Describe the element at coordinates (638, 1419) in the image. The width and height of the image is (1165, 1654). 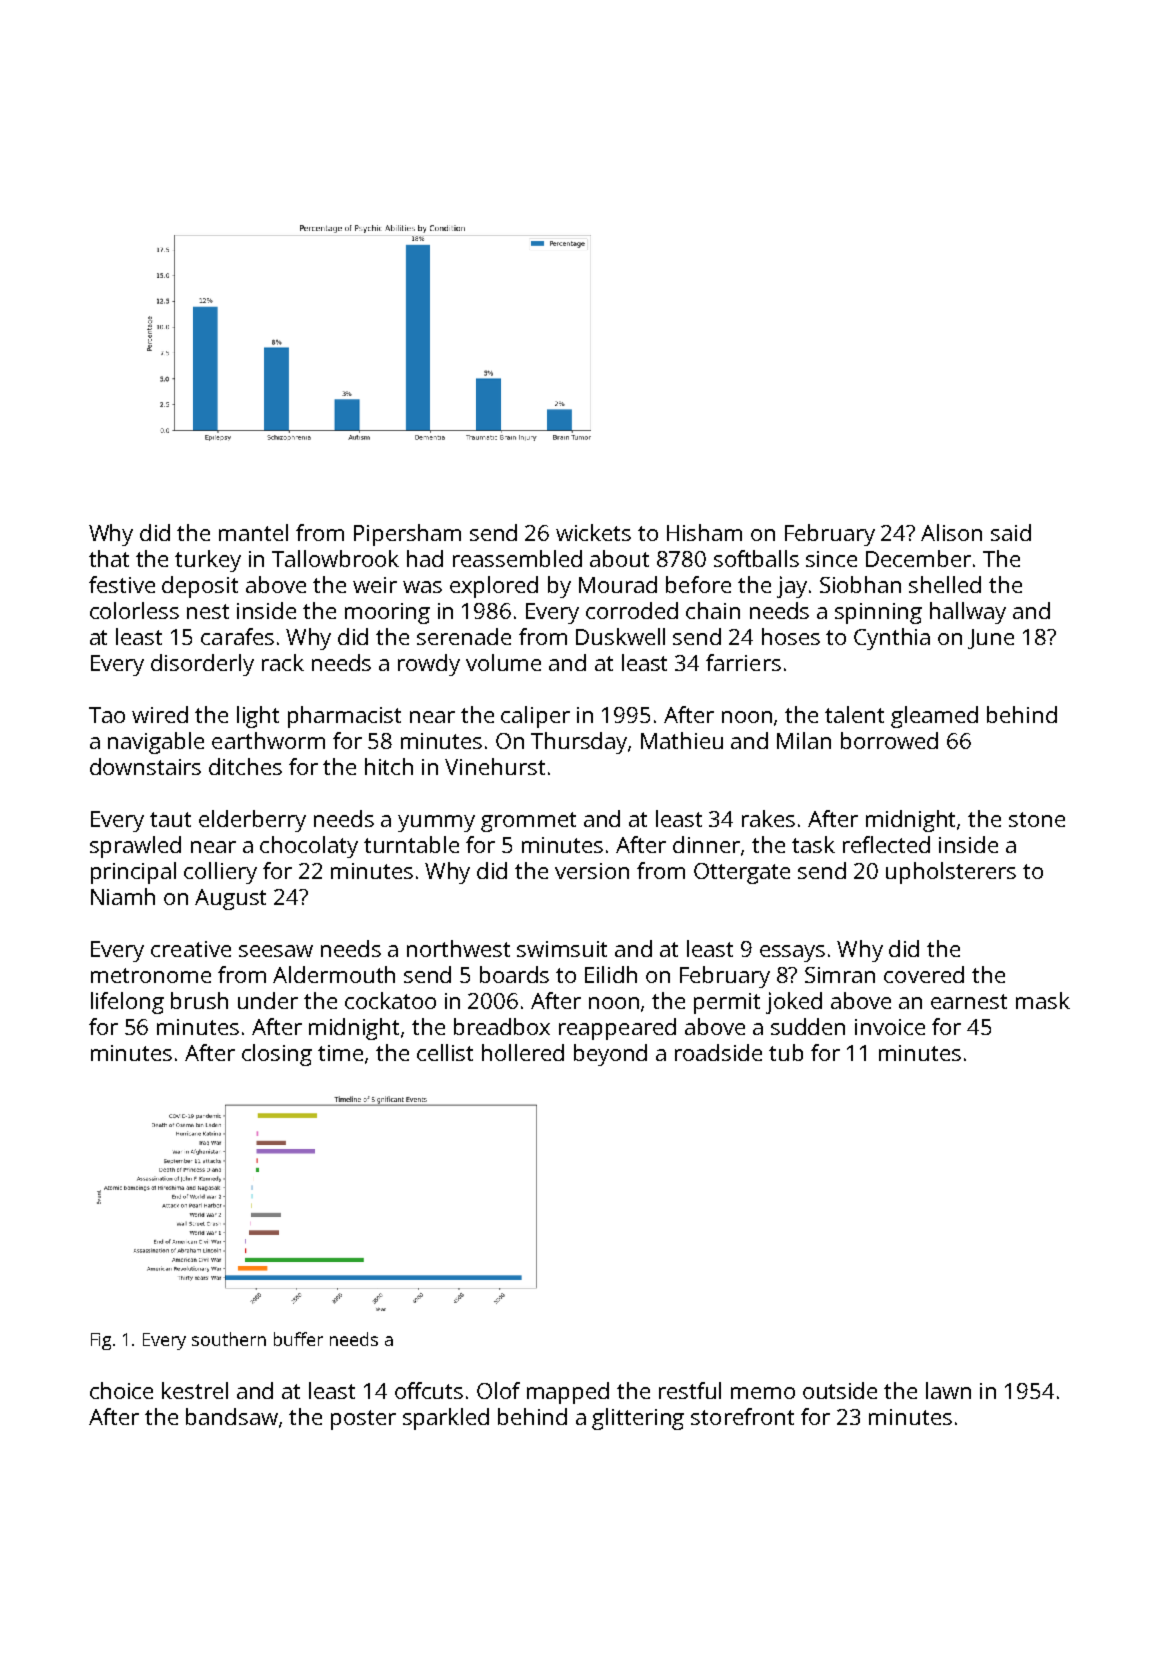
I see `glittering` at that location.
